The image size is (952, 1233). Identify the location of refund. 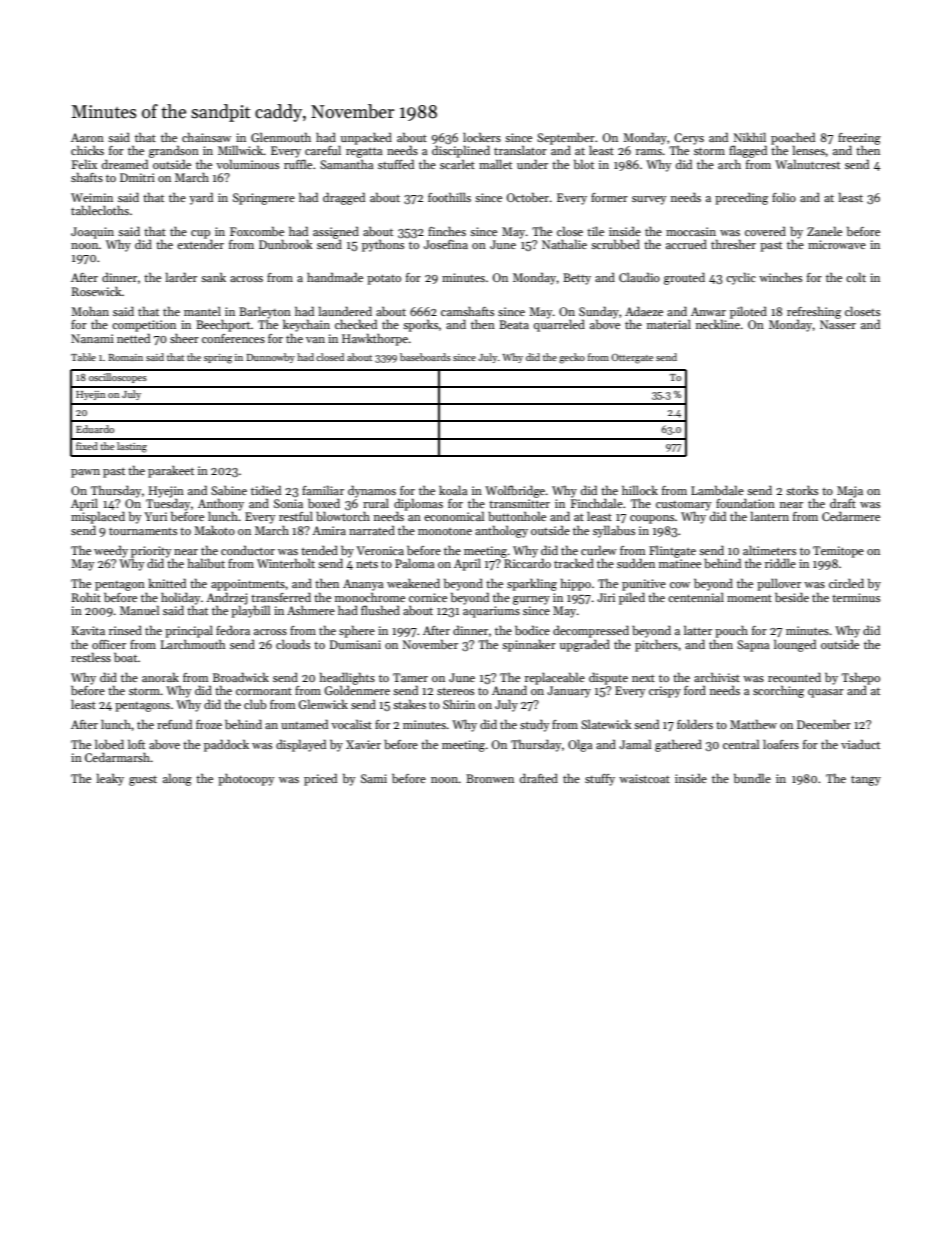
(174, 724).
